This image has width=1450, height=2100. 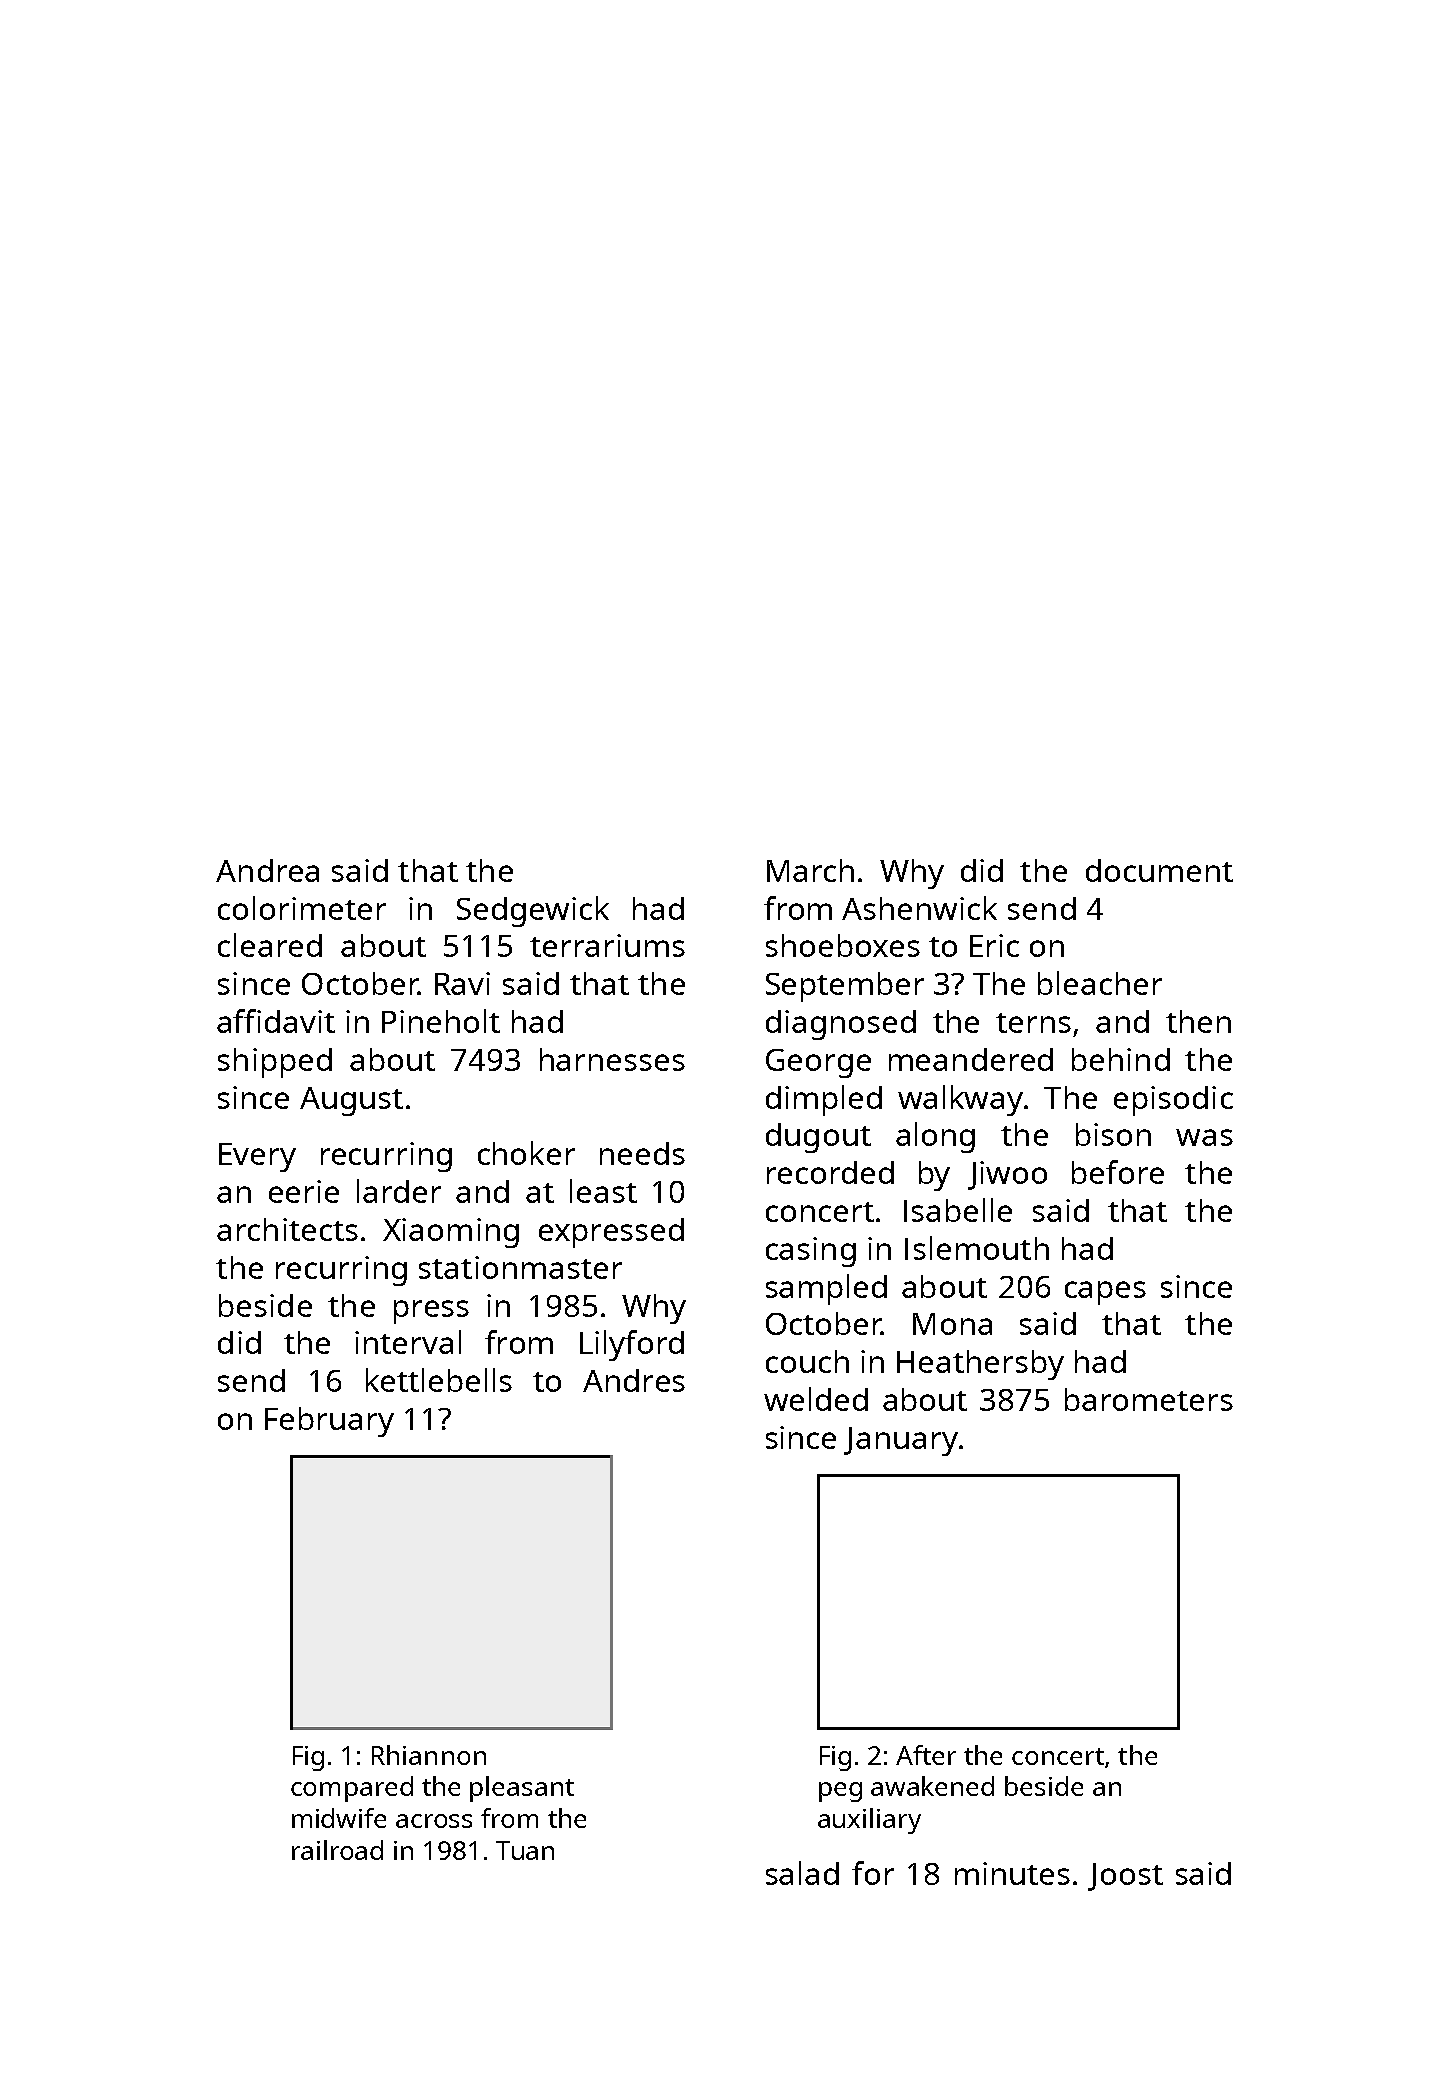 What do you see at coordinates (926, 1755) in the image?
I see `After` at bounding box center [926, 1755].
